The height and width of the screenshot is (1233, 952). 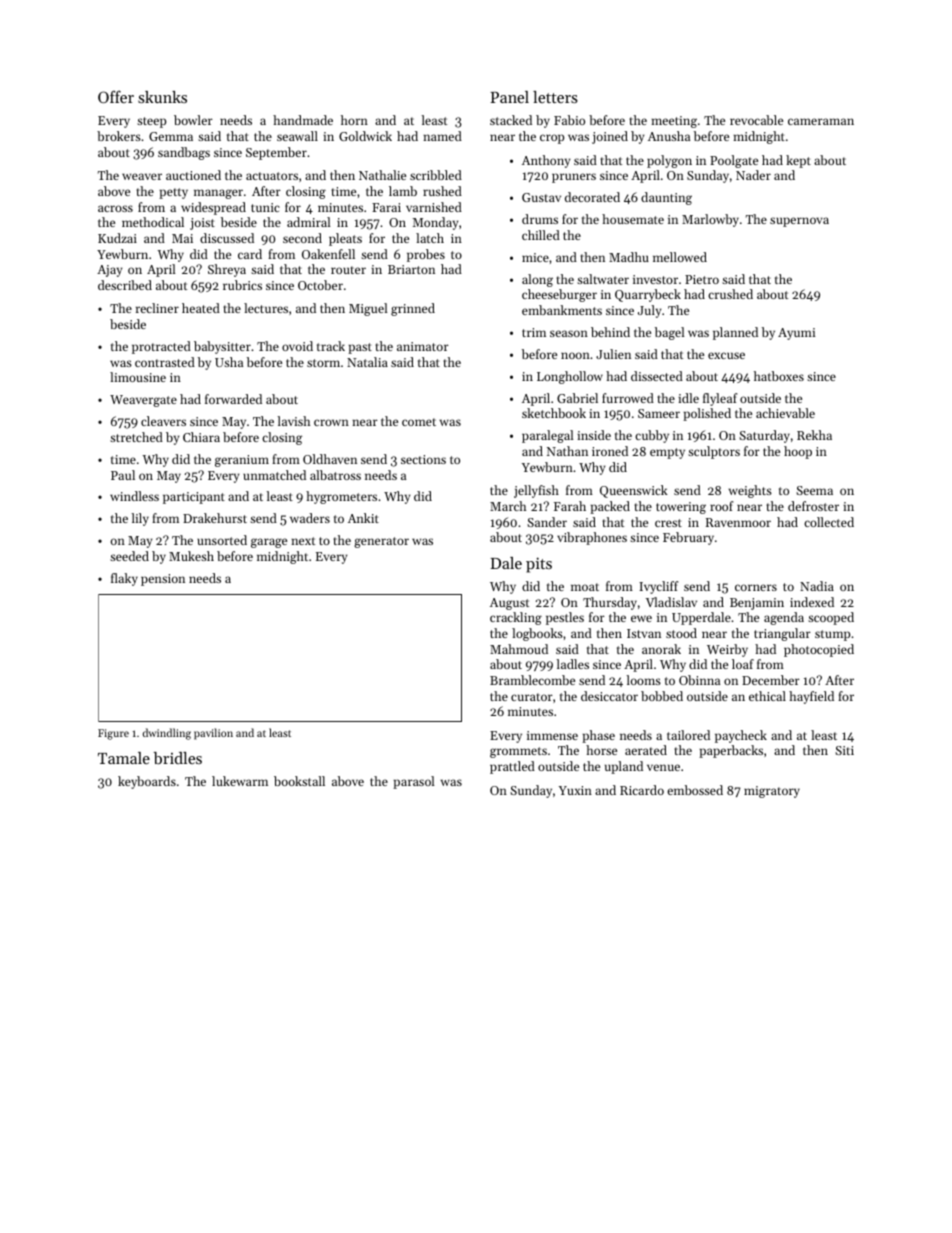 I want to click on migratory, so click(x=772, y=792).
